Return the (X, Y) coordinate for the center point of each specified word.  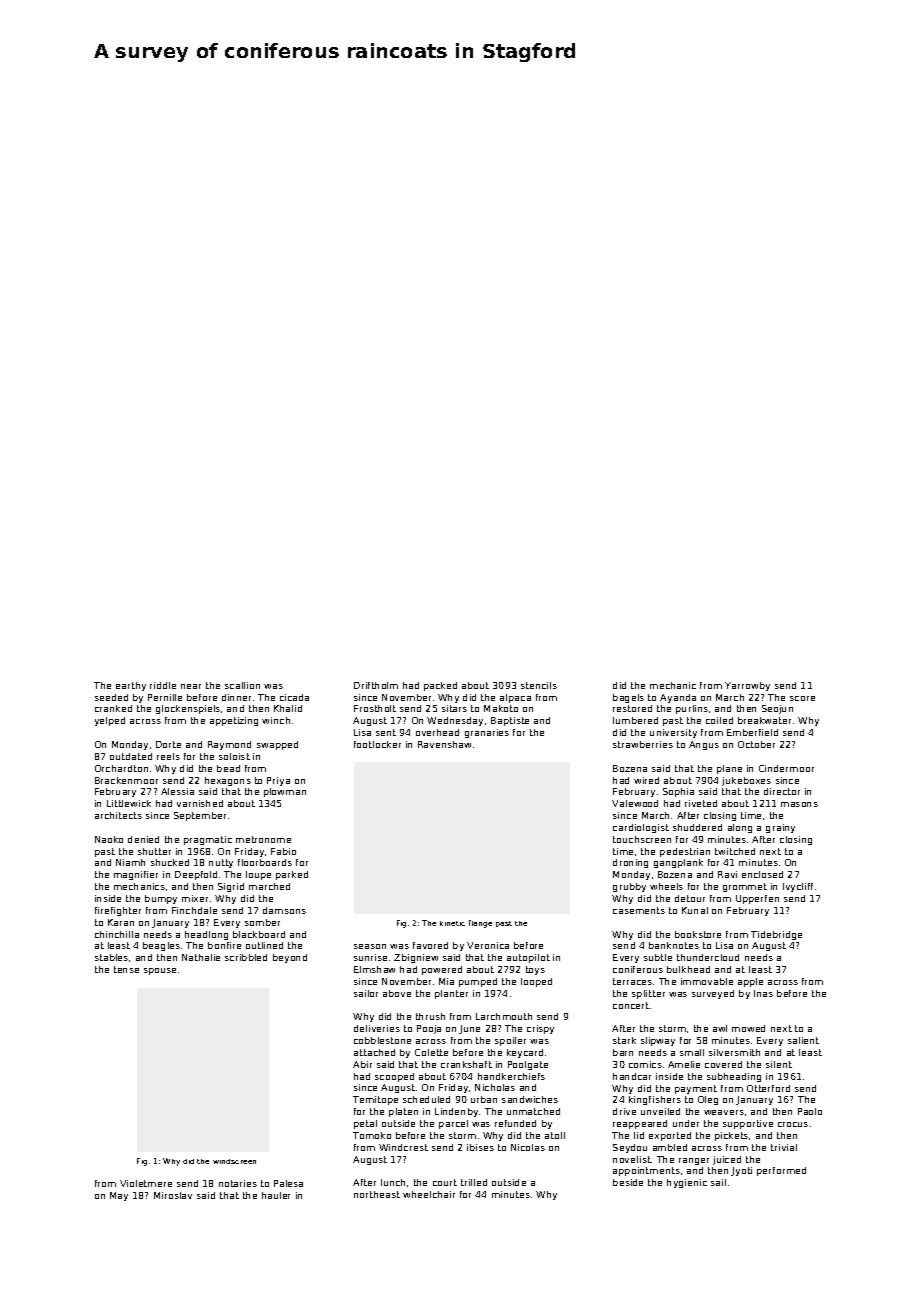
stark (624, 1040)
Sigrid (231, 887)
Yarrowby (747, 686)
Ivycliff (798, 887)
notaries (238, 1183)
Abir (362, 1064)
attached (374, 1052)
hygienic (687, 1183)
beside (628, 1182)
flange (480, 924)
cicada (294, 697)
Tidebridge (776, 935)
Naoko (109, 839)
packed (440, 686)
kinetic (452, 923)
